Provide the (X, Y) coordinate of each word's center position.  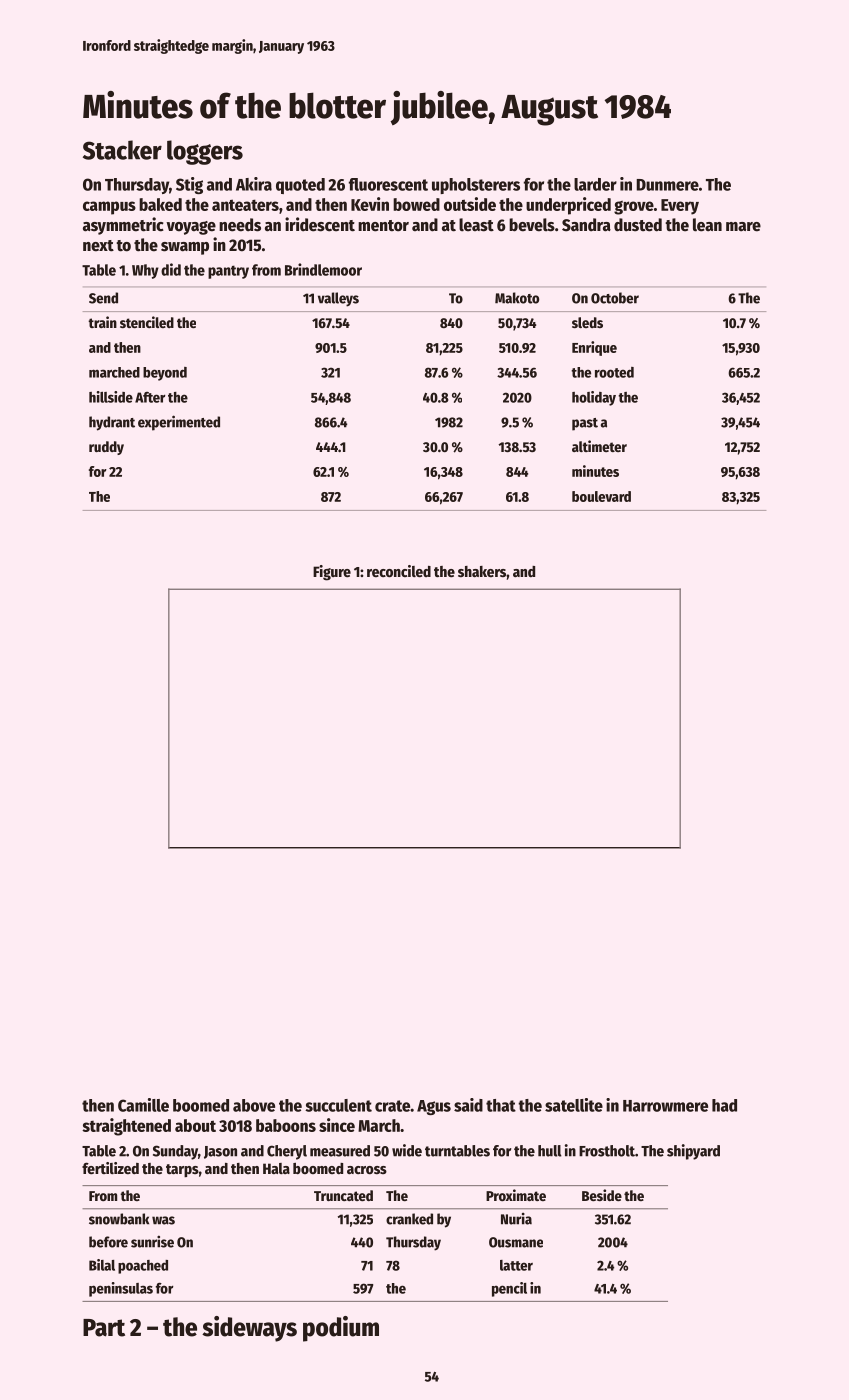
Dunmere (667, 185)
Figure (332, 573)
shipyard (693, 1152)
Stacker (122, 150)
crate (392, 1106)
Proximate (516, 1195)
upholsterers (476, 186)
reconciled (399, 571)
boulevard (601, 496)
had (724, 1105)
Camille (143, 1105)
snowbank (119, 1219)
